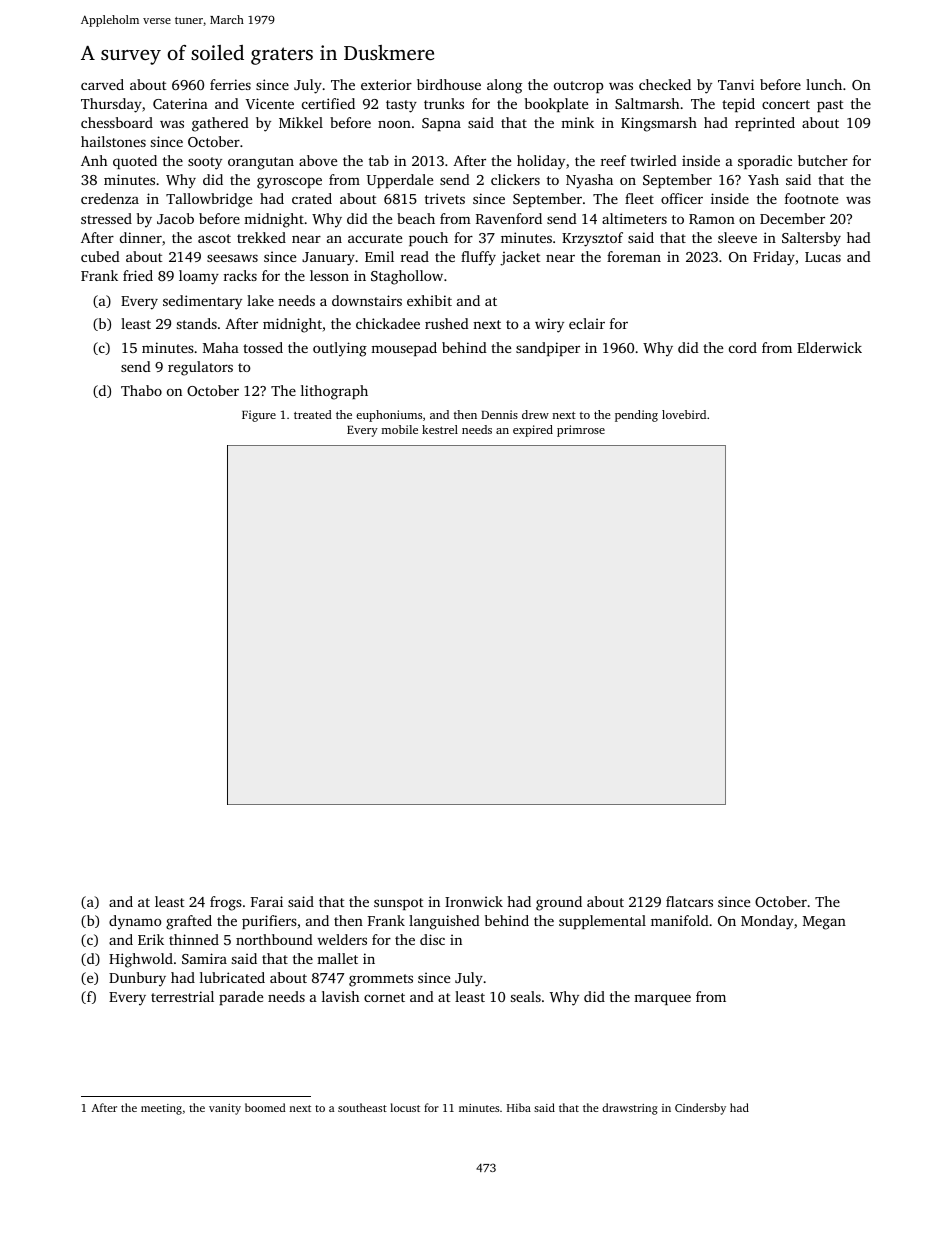  Describe the element at coordinates (824, 923) in the page. I see `Megan` at that location.
